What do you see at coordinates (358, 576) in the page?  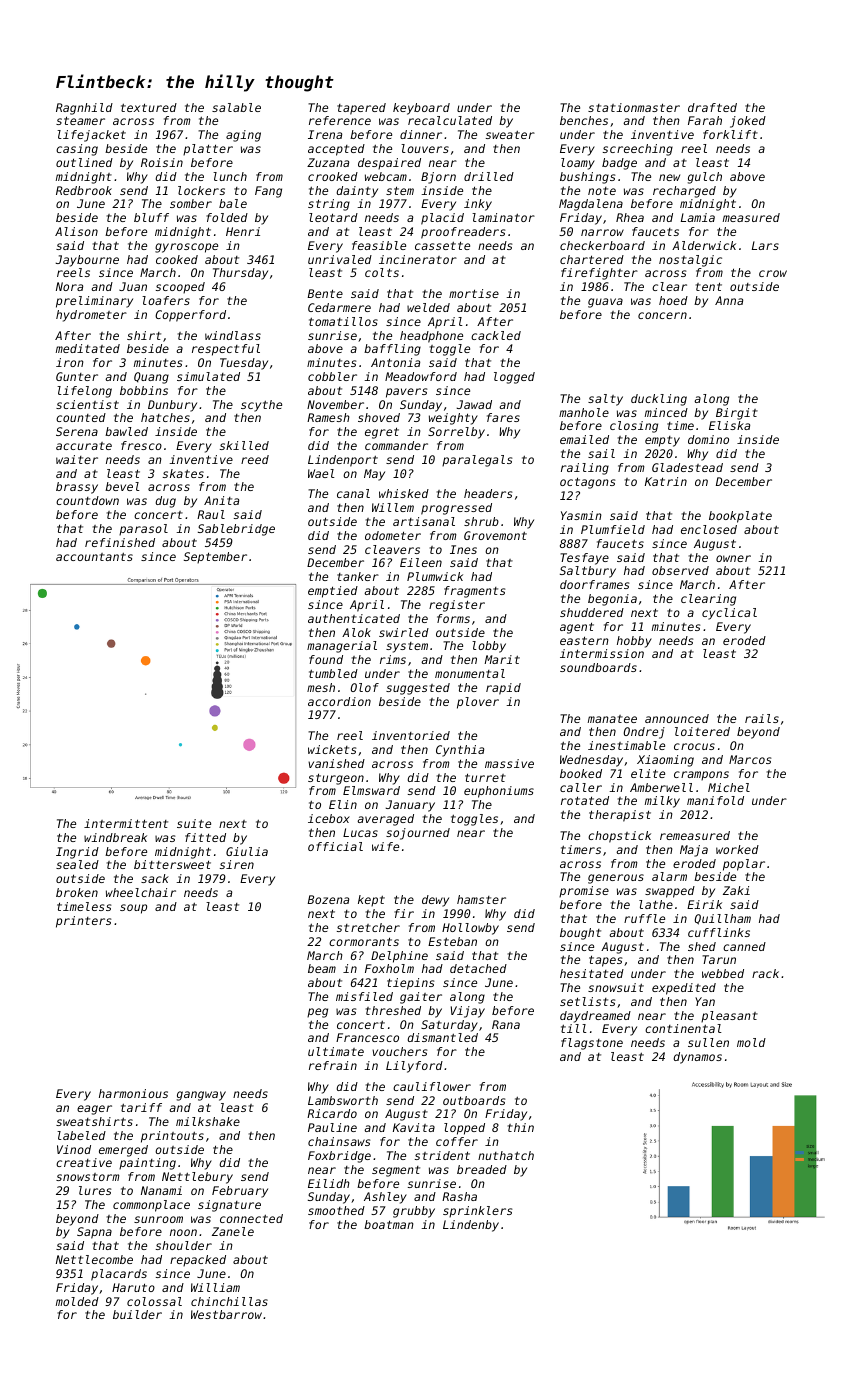 I see `tanker` at bounding box center [358, 576].
